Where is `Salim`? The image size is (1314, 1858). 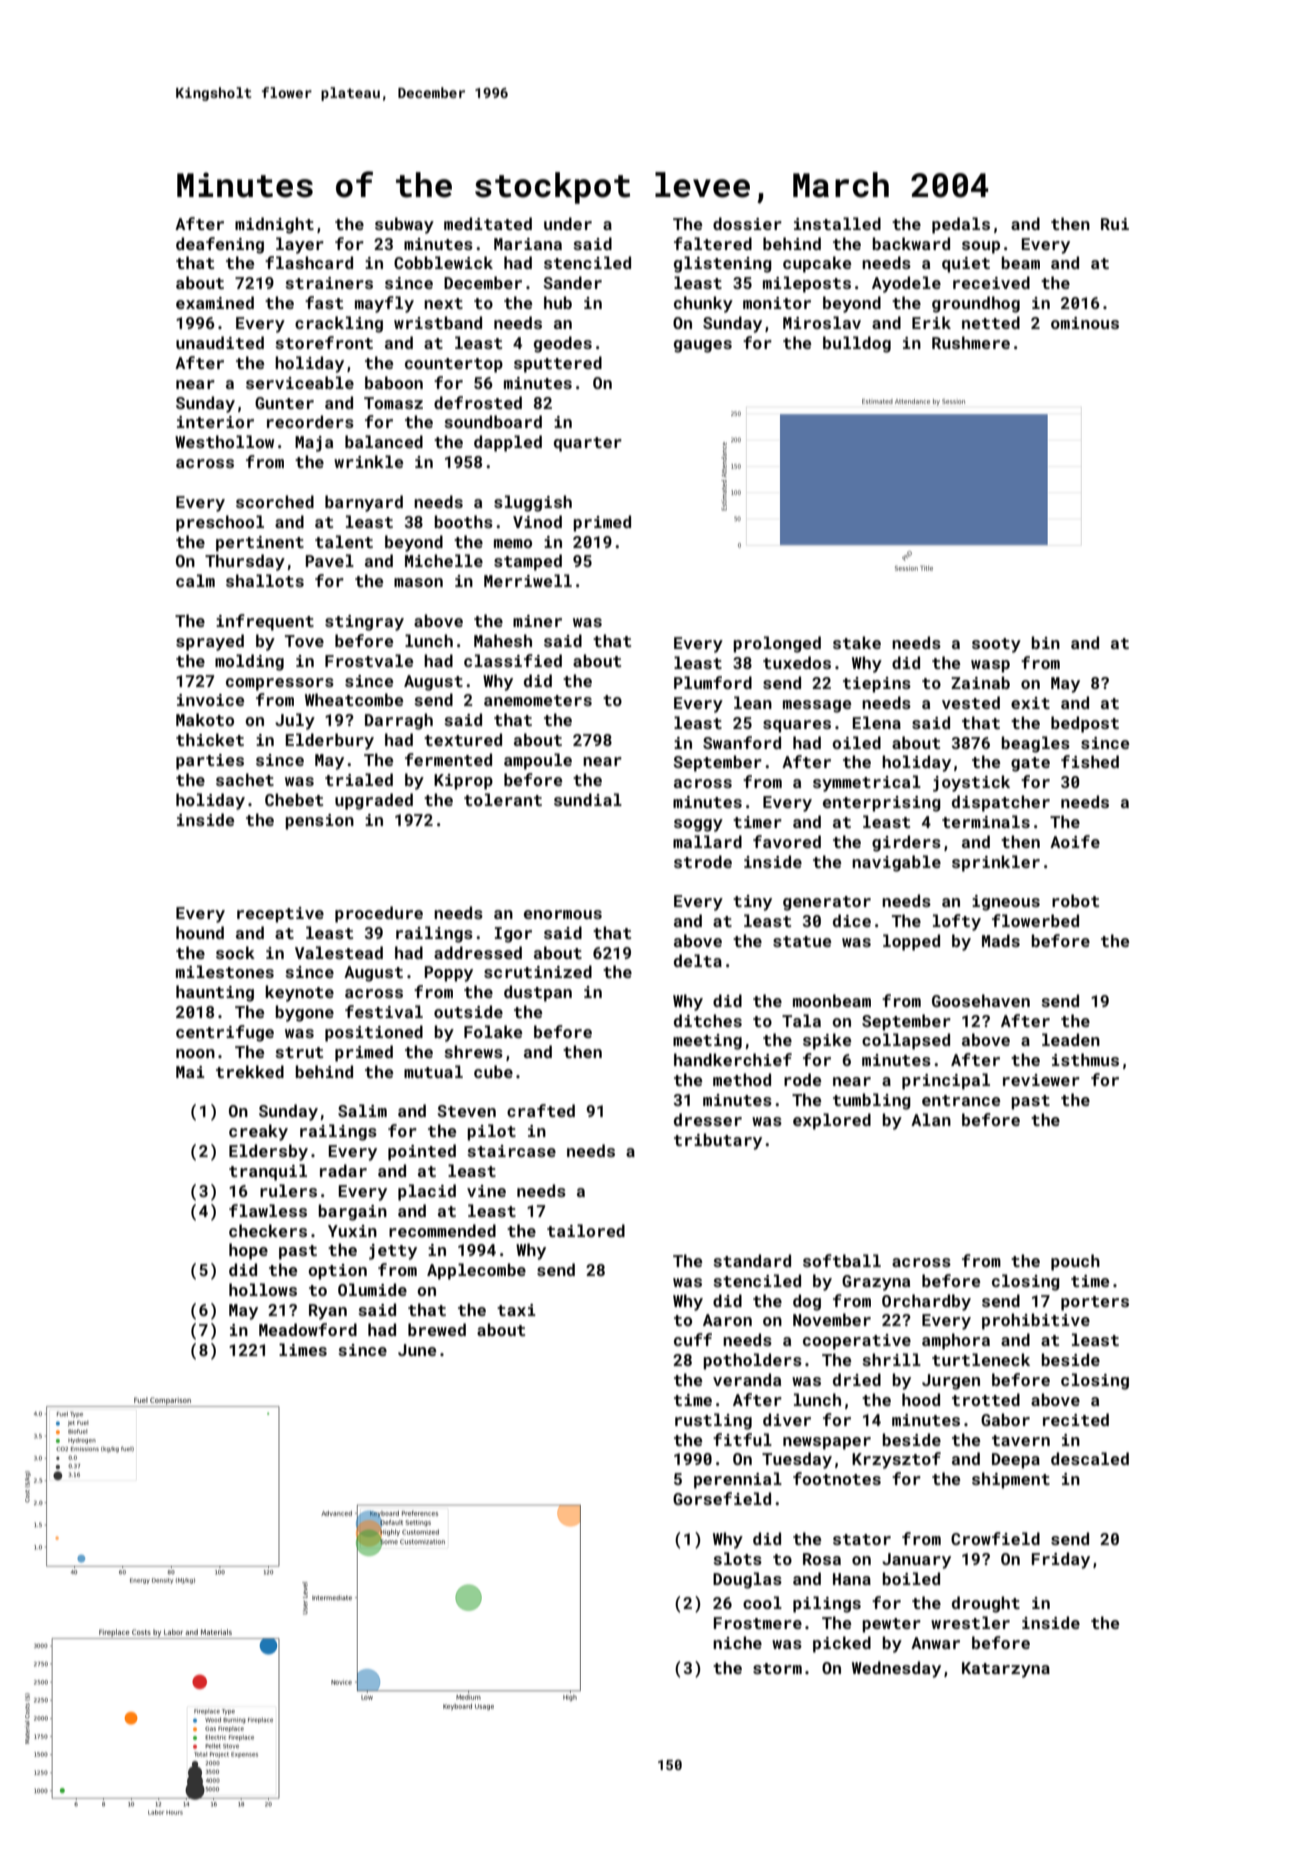 Salim is located at coordinates (362, 1110).
